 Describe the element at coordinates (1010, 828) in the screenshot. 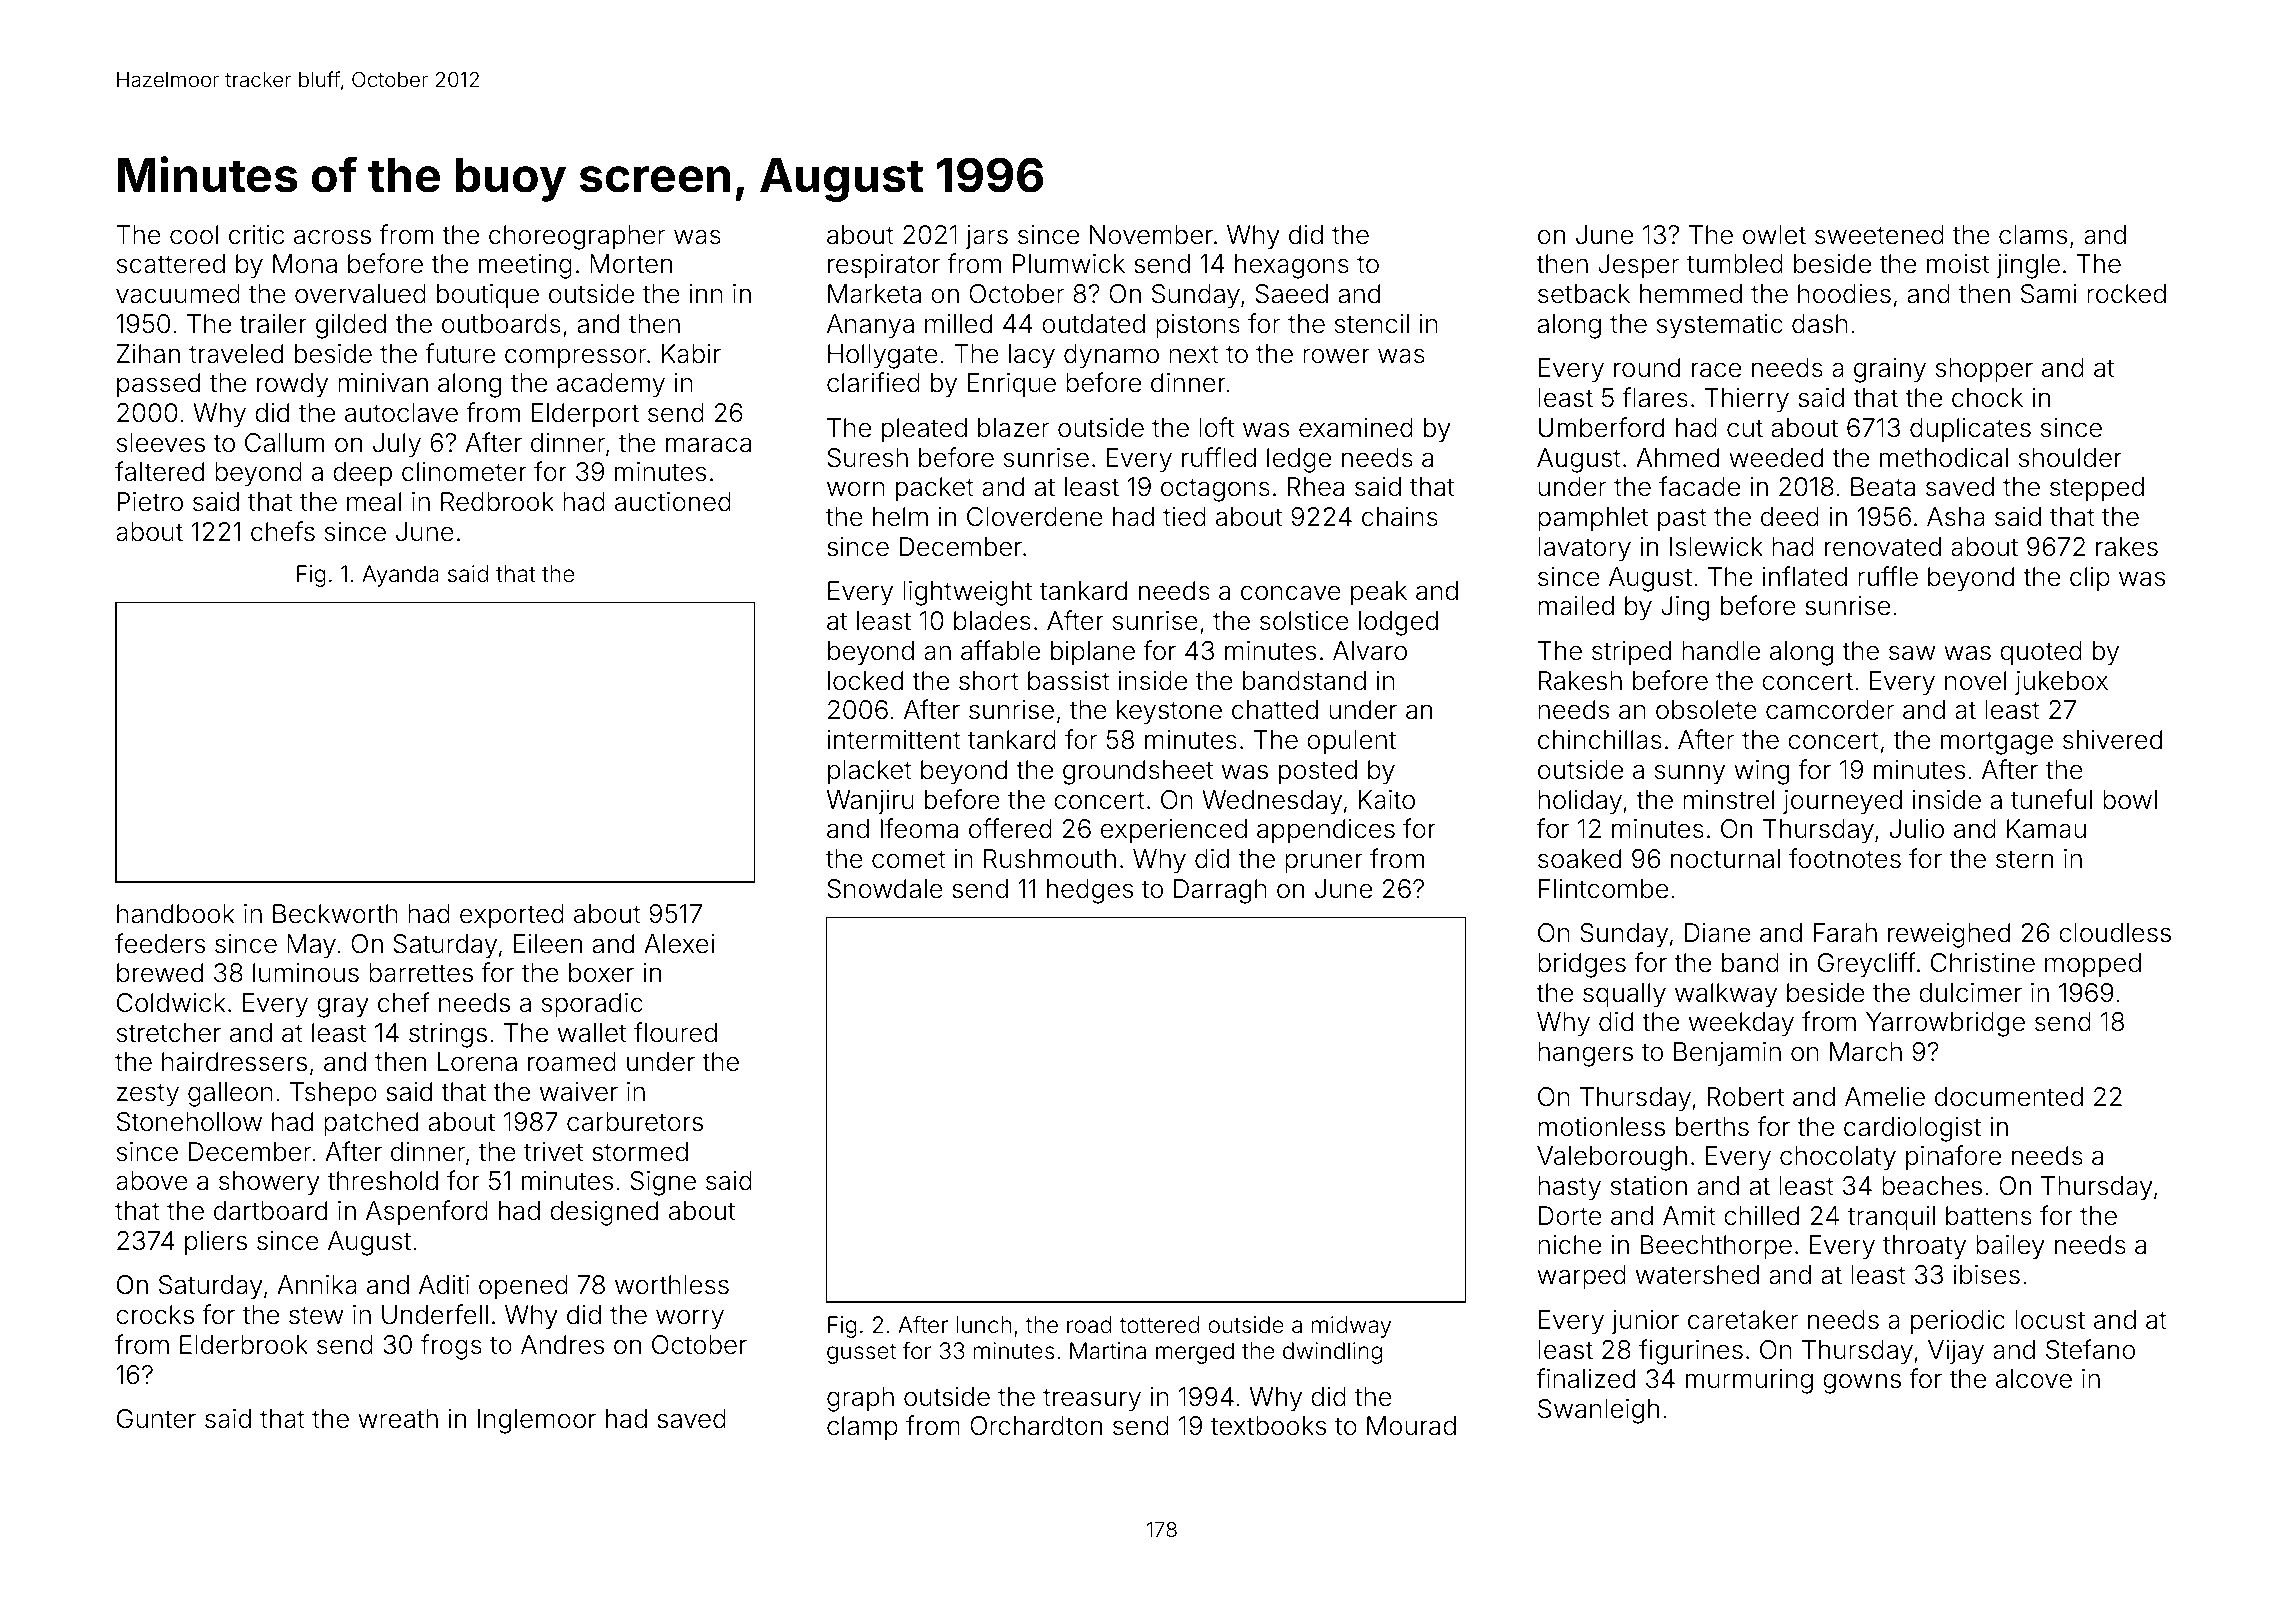

I see `offered` at that location.
